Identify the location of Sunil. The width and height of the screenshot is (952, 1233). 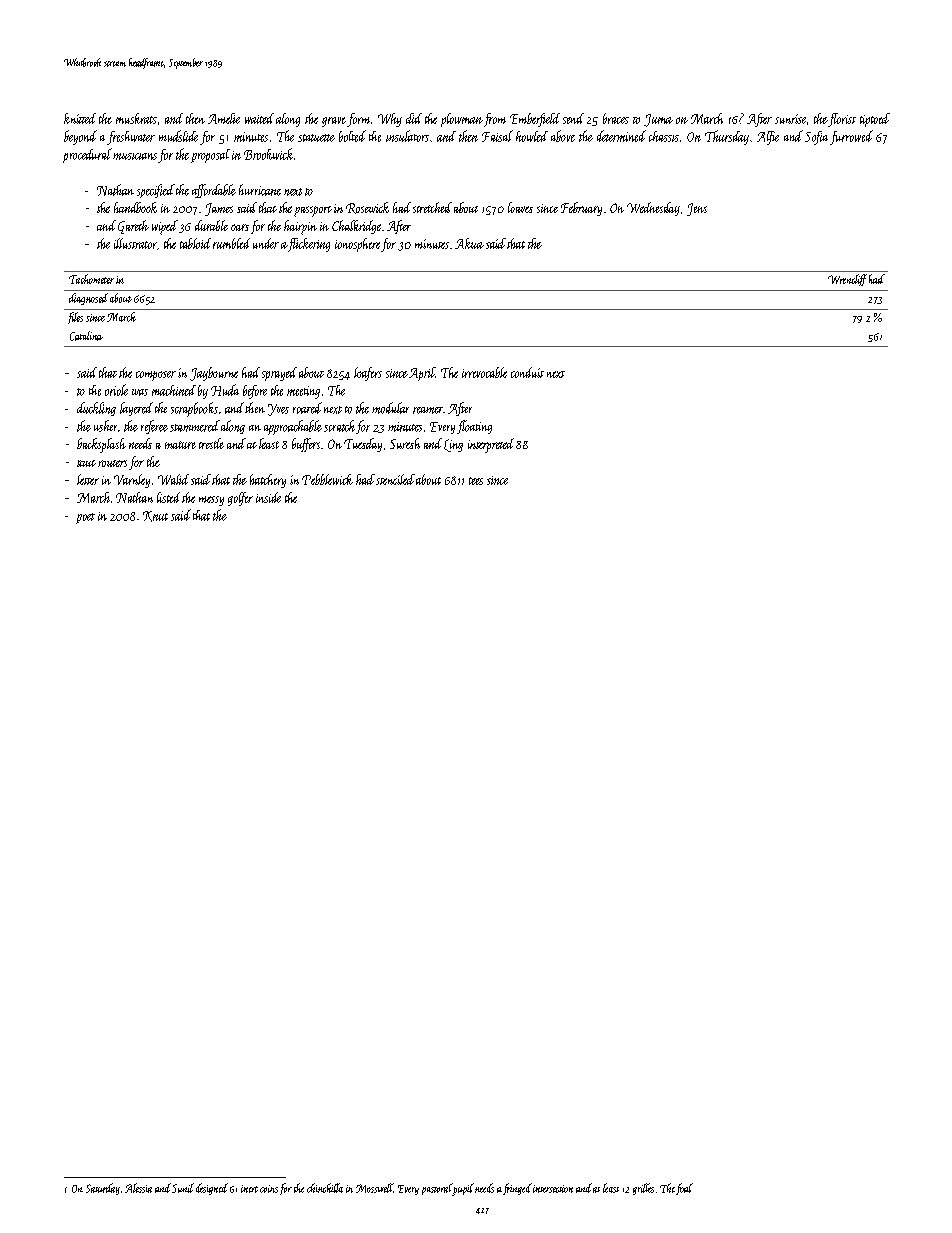
(183, 1188).
